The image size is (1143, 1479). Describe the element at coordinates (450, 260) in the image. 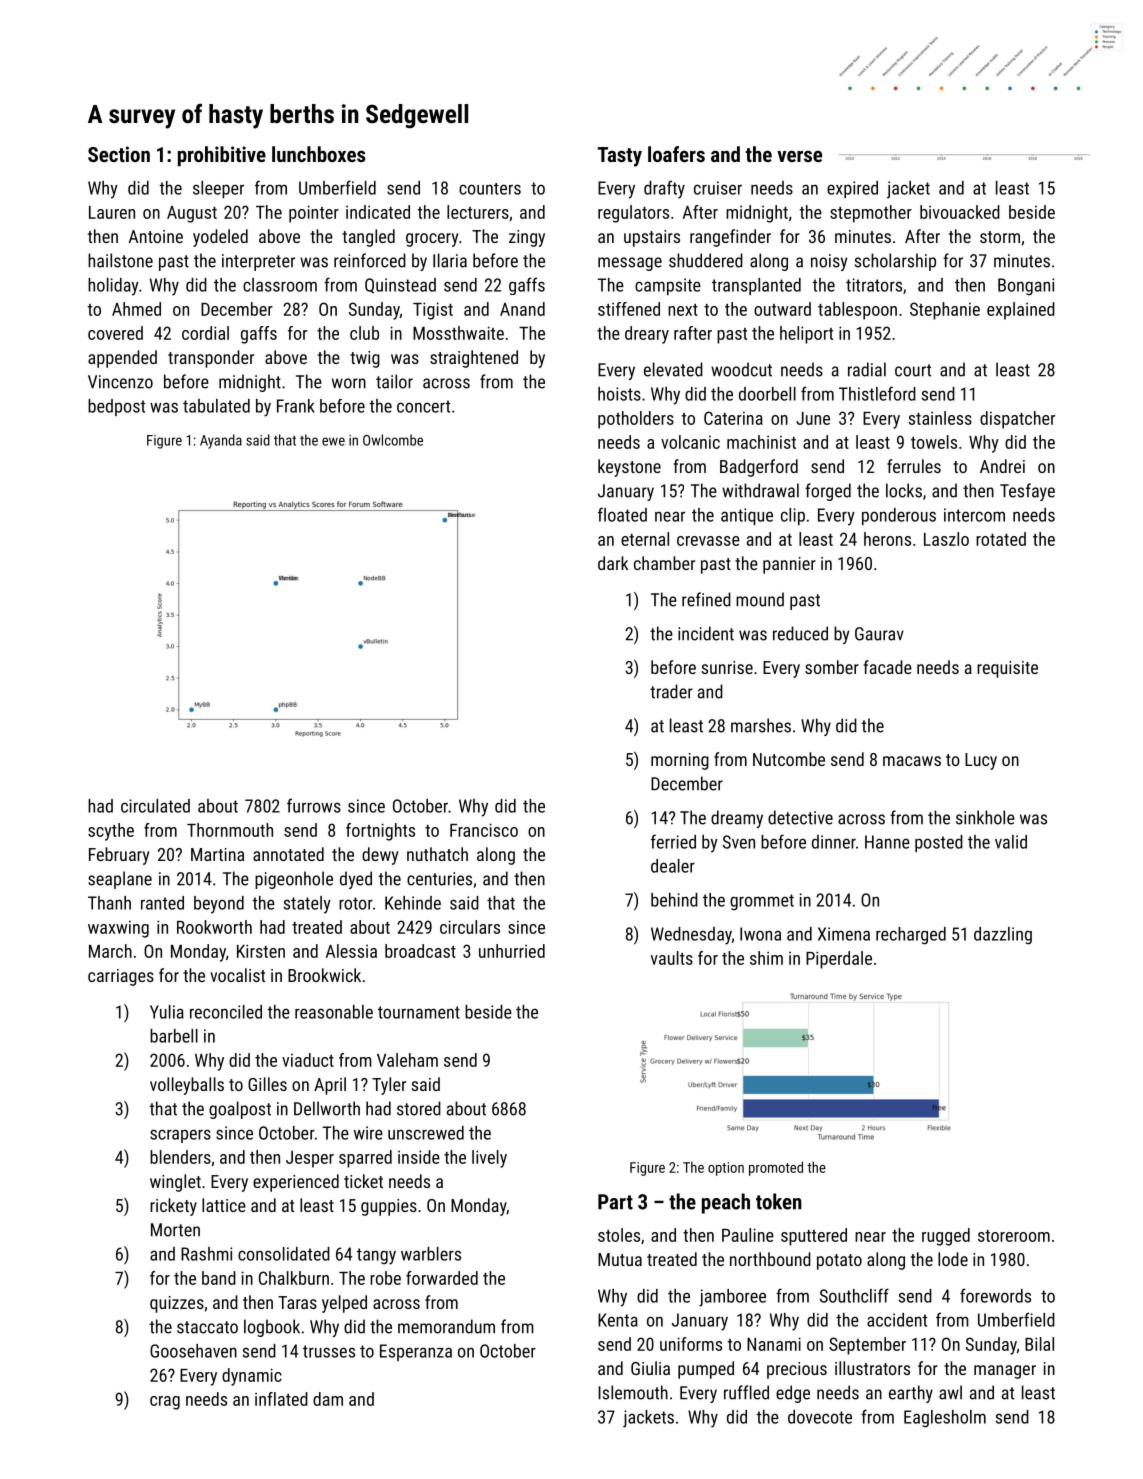

I see `Ilaria` at that location.
